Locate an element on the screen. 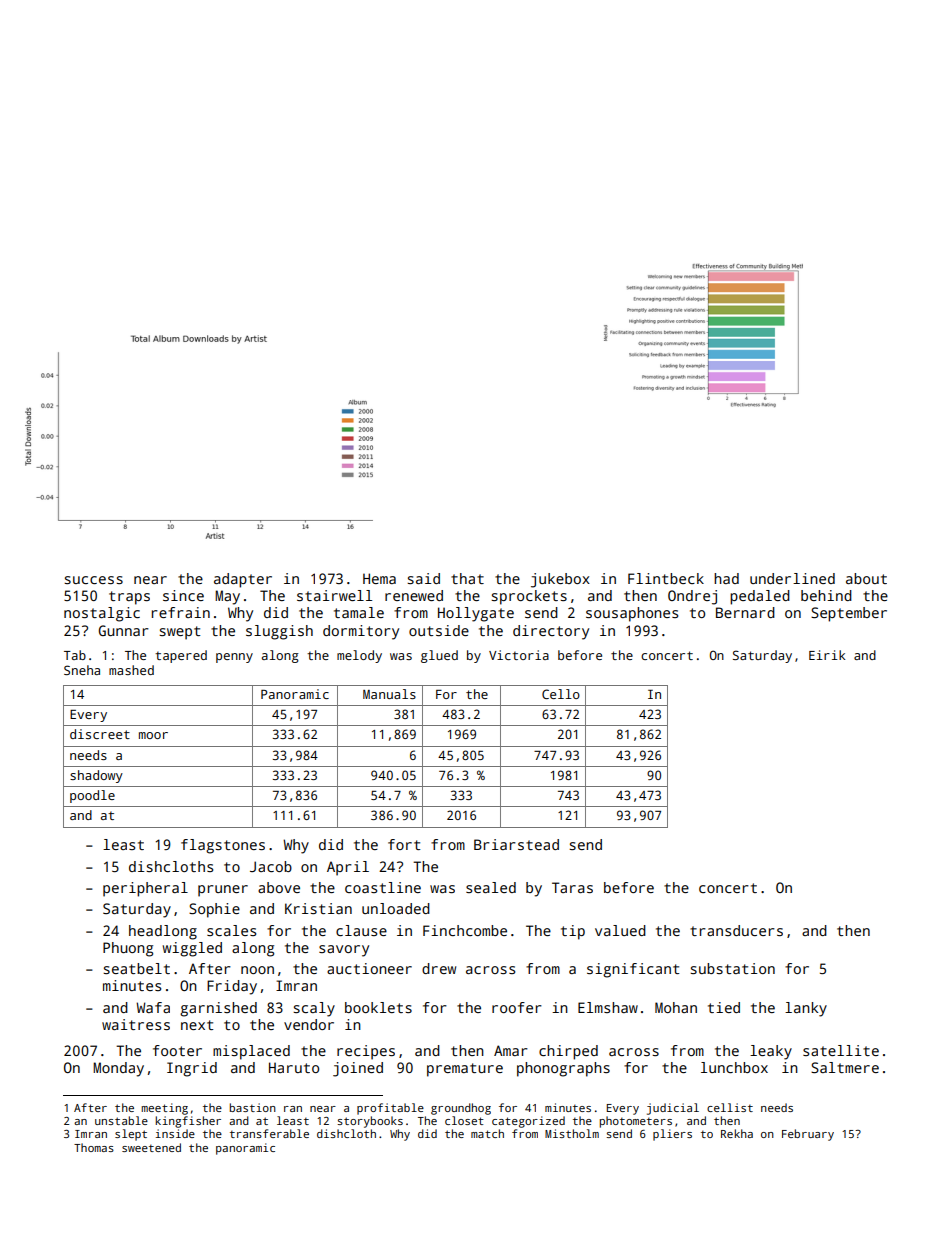 The height and width of the screenshot is (1233, 952). moor is located at coordinates (153, 735).
